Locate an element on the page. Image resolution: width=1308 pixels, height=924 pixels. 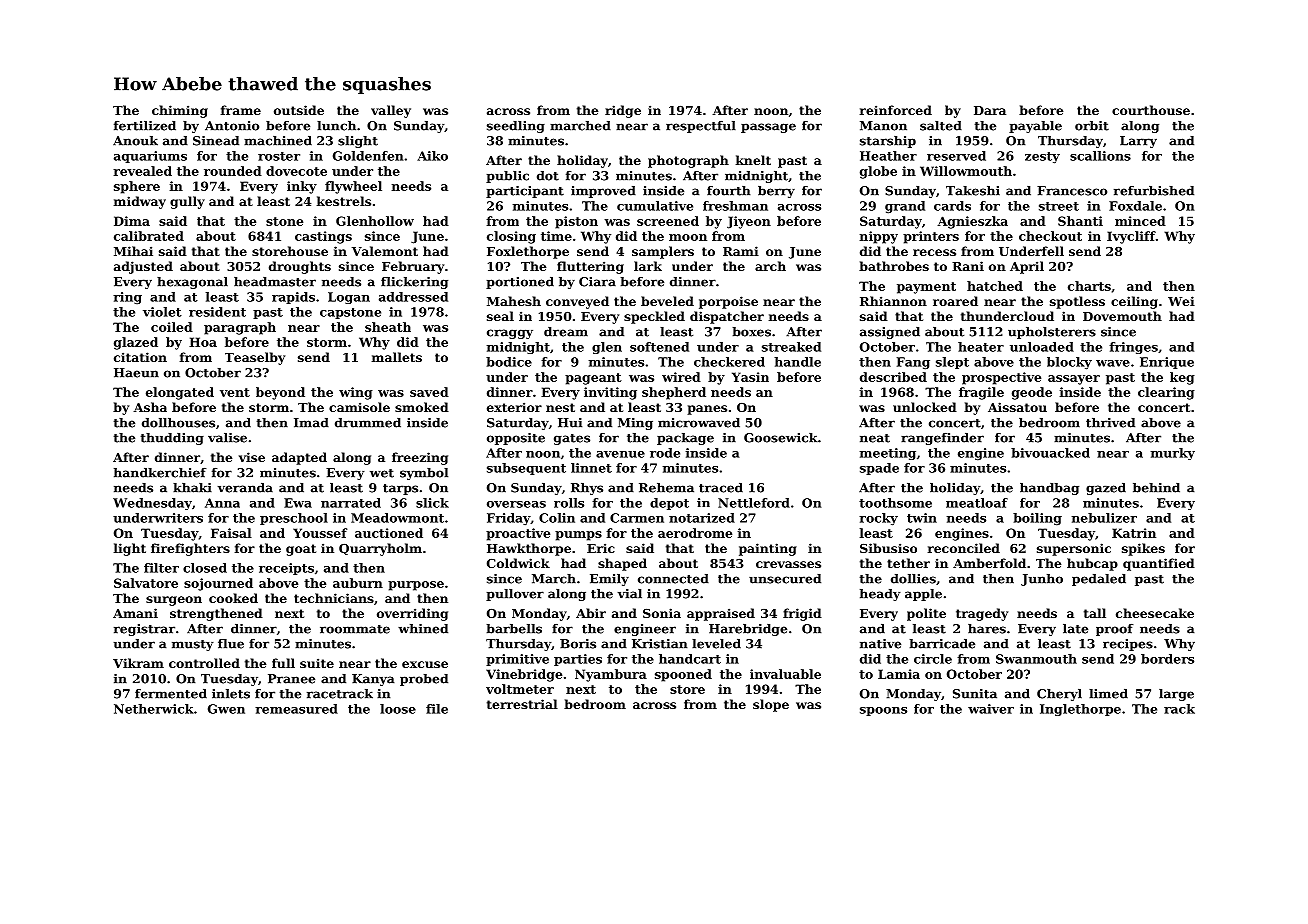
opposite is located at coordinates (516, 439).
